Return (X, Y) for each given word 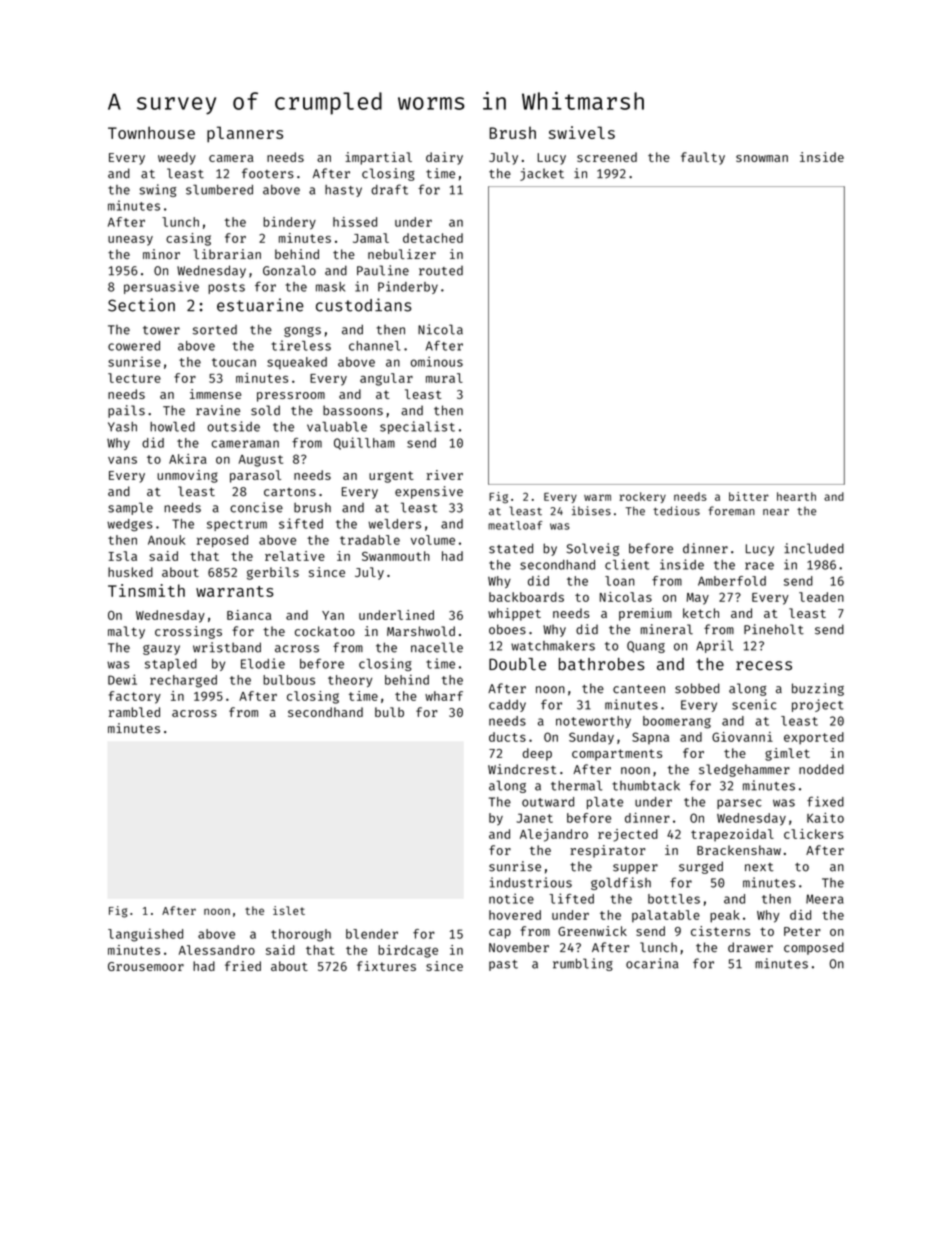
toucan (234, 362)
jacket (542, 174)
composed (814, 948)
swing (157, 190)
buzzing (818, 689)
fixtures (386, 966)
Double (517, 664)
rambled (134, 712)
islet (289, 910)
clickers (814, 834)
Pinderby (408, 287)
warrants (235, 591)
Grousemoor (146, 966)
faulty (703, 158)
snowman (762, 158)
